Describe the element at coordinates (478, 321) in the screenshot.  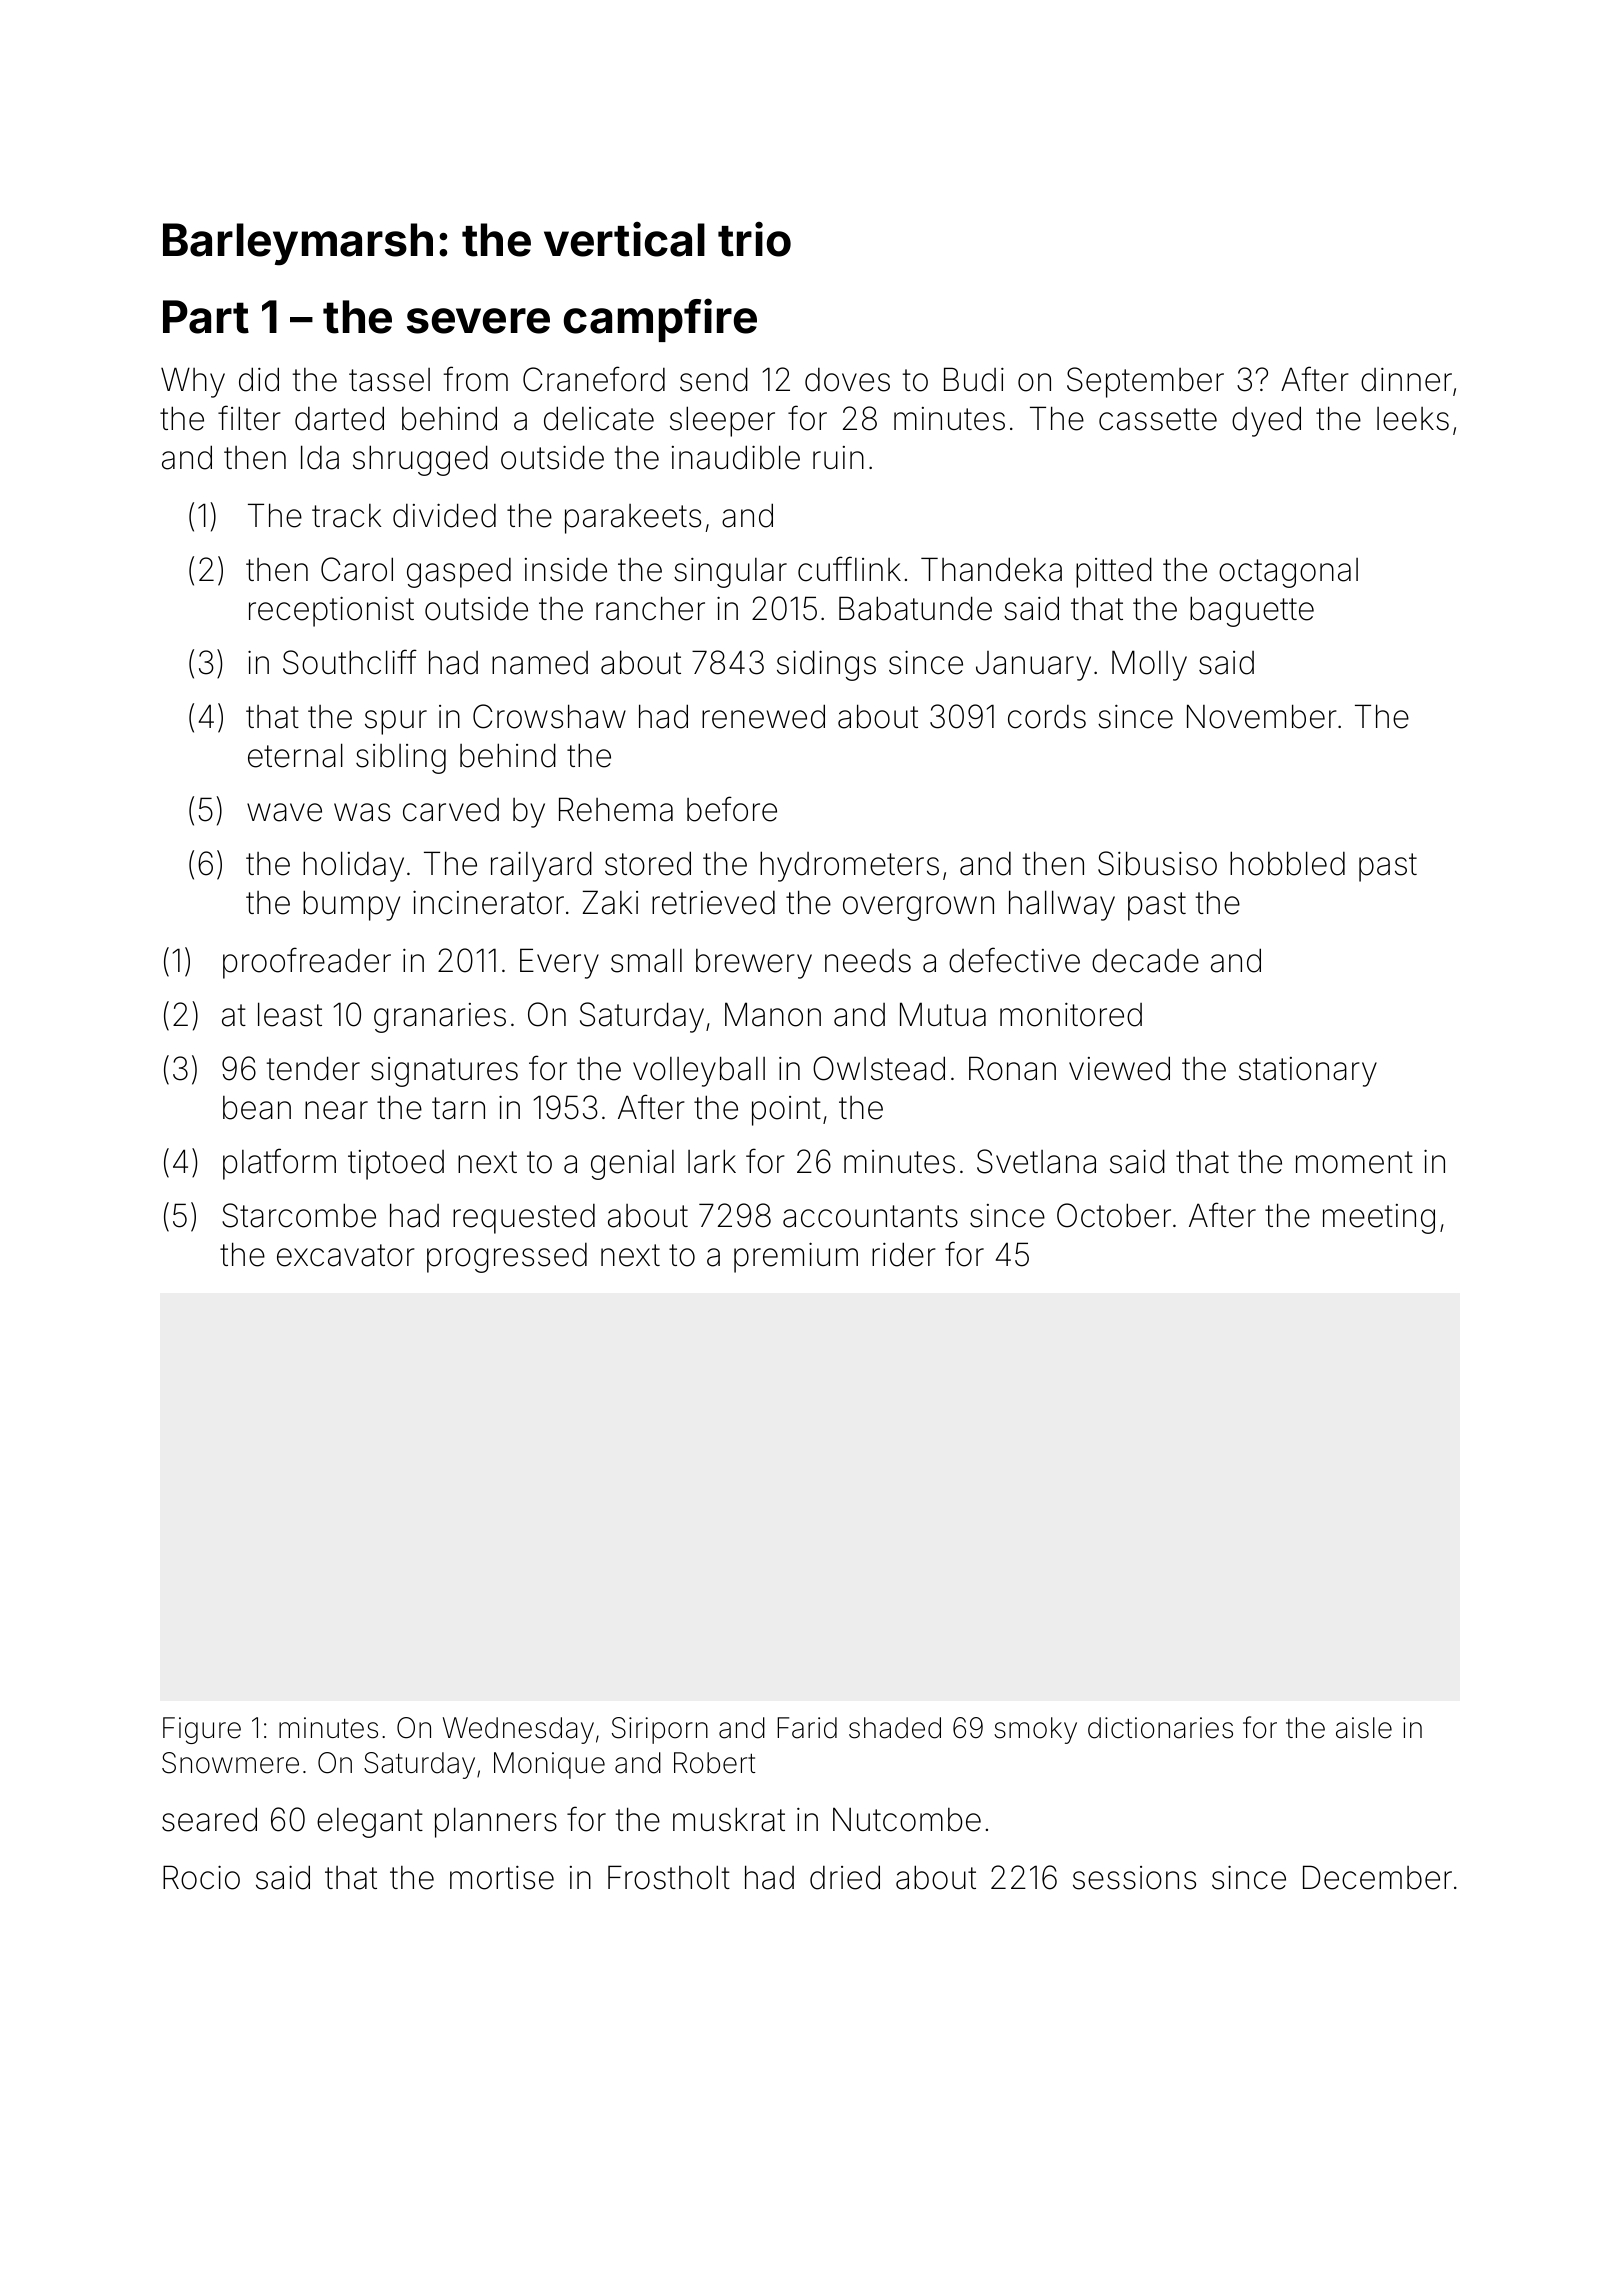
I see `severe` at that location.
